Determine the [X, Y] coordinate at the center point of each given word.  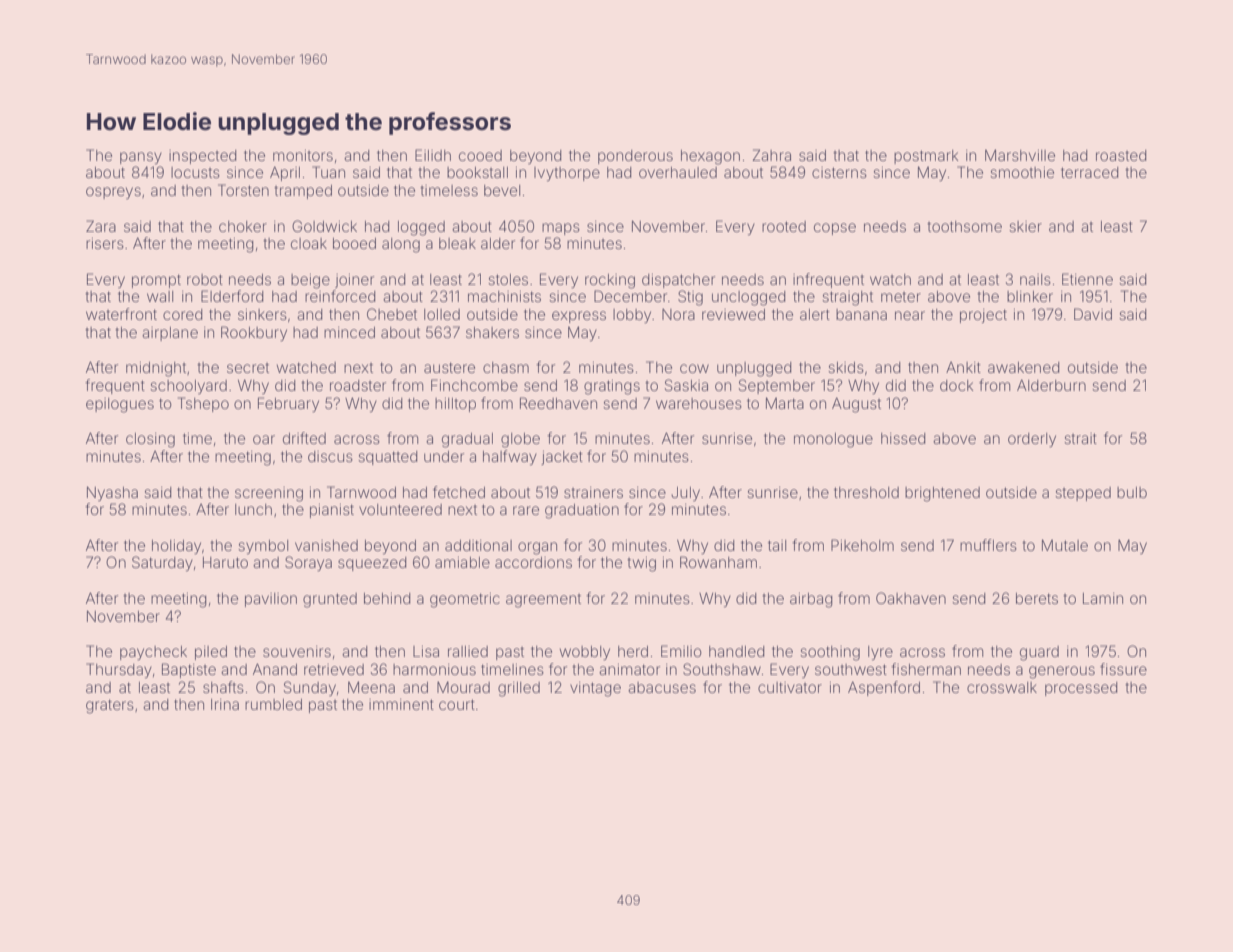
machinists [504, 296]
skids [846, 367]
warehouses [699, 403]
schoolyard [188, 387]
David [1093, 314]
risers [105, 243]
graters [110, 706]
